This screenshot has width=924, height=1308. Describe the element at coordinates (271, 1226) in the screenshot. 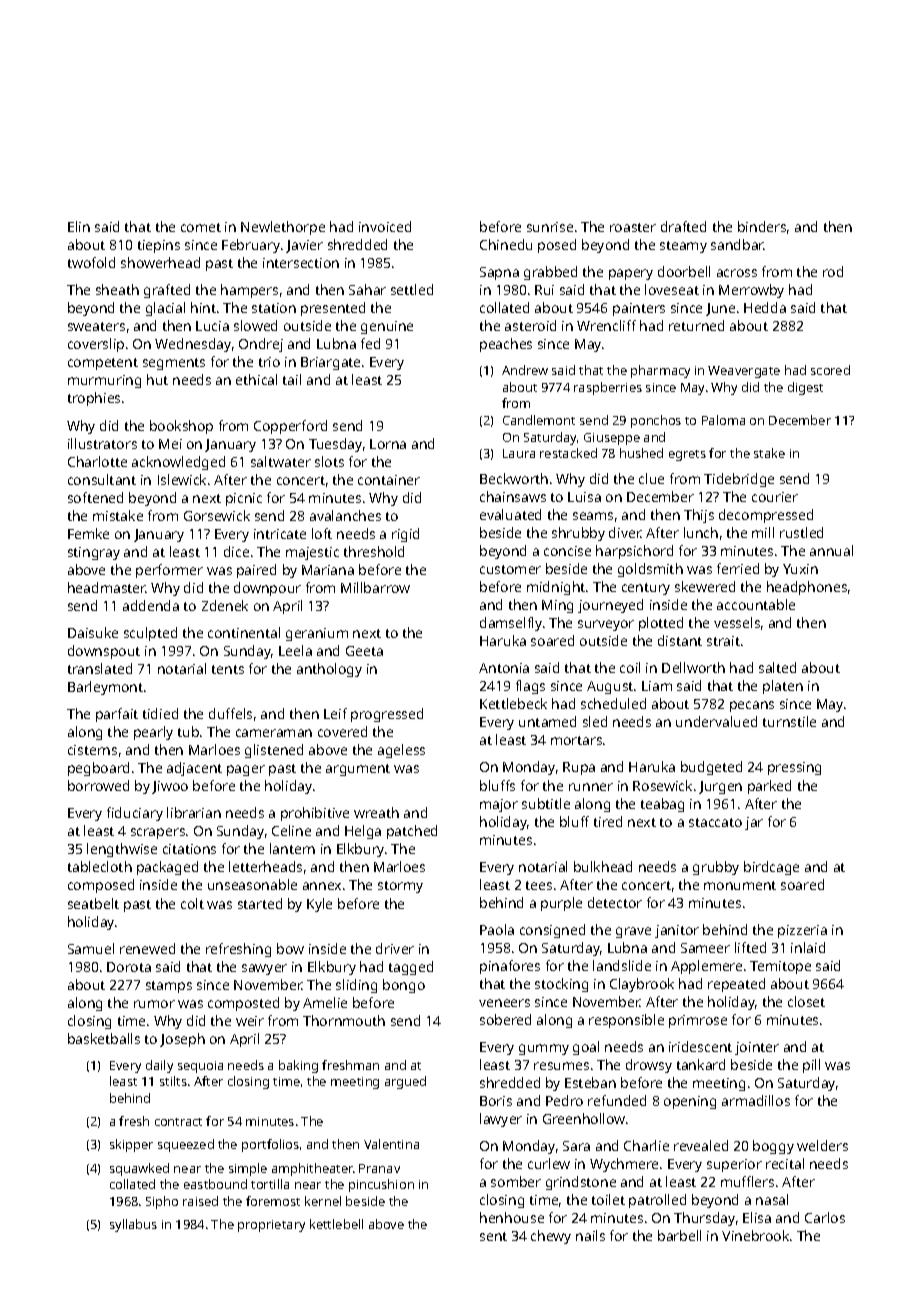

I see `proprietary` at that location.
